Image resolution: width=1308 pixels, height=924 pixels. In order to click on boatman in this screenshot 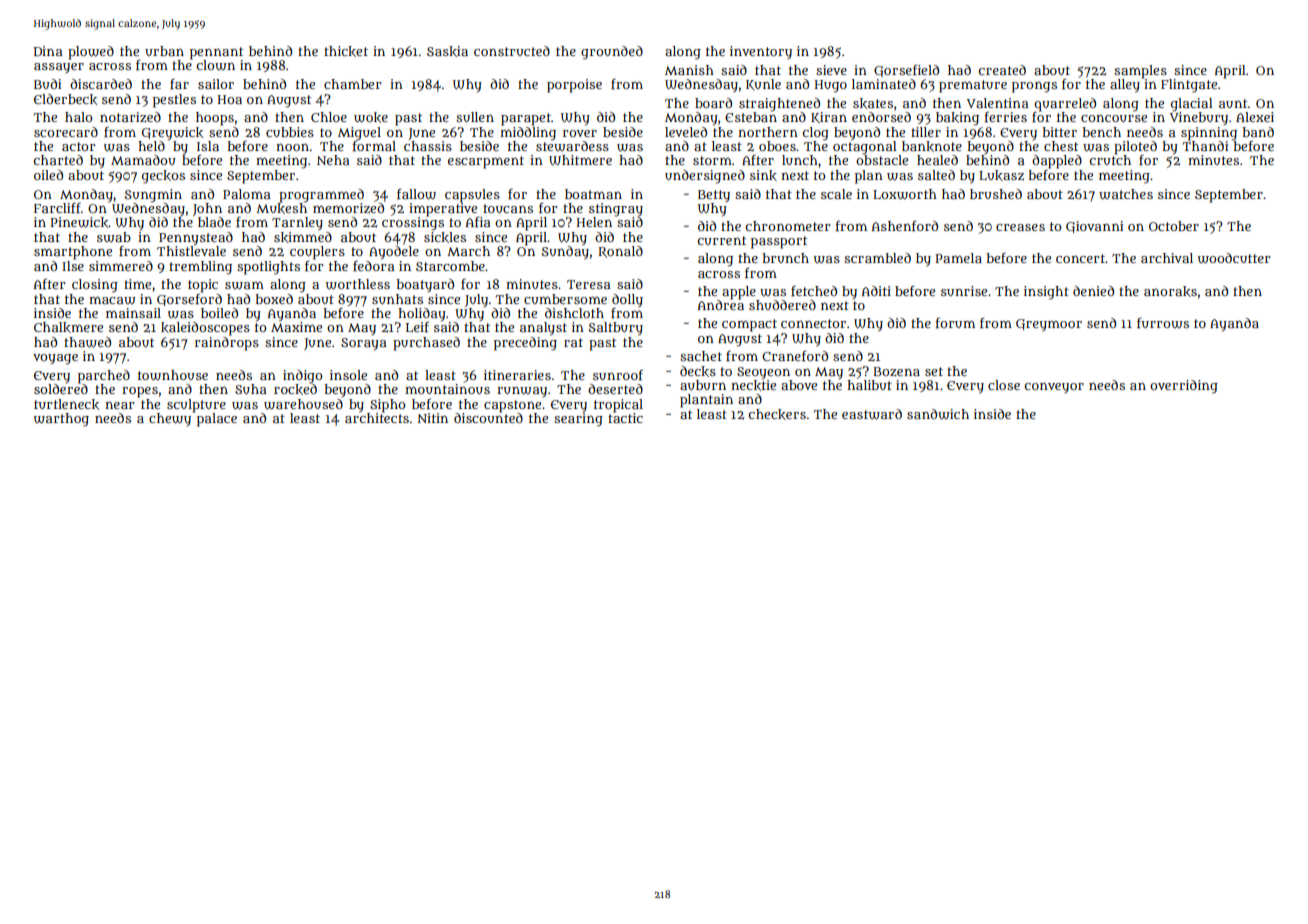, I will do `click(593, 194)`.
